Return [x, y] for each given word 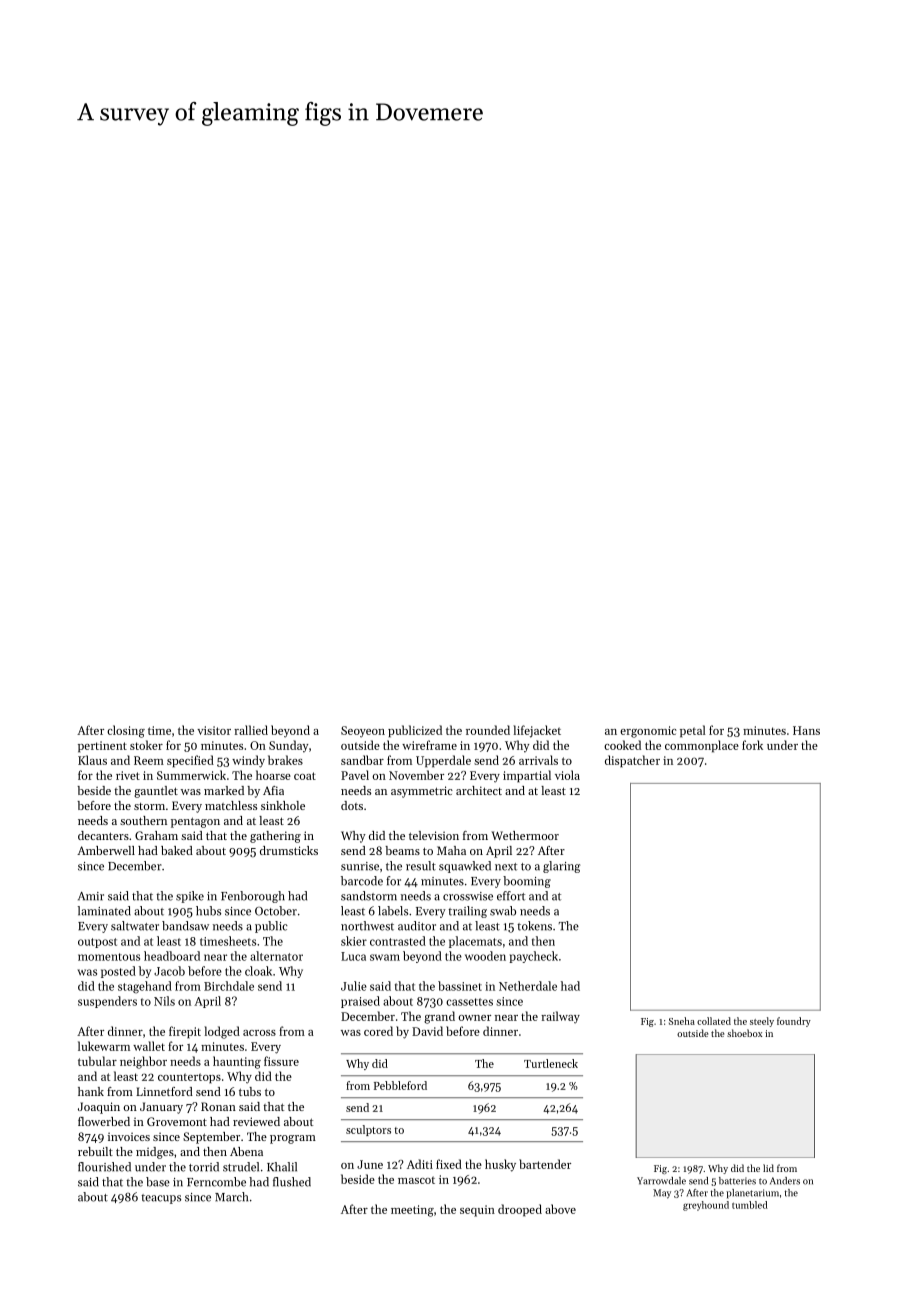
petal [693, 731]
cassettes [469, 1002]
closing [126, 731]
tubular [97, 1061]
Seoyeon [363, 732]
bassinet [460, 986]
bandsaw [185, 926]
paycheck [533, 957]
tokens [534, 926]
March [231, 1197]
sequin [477, 1211]
